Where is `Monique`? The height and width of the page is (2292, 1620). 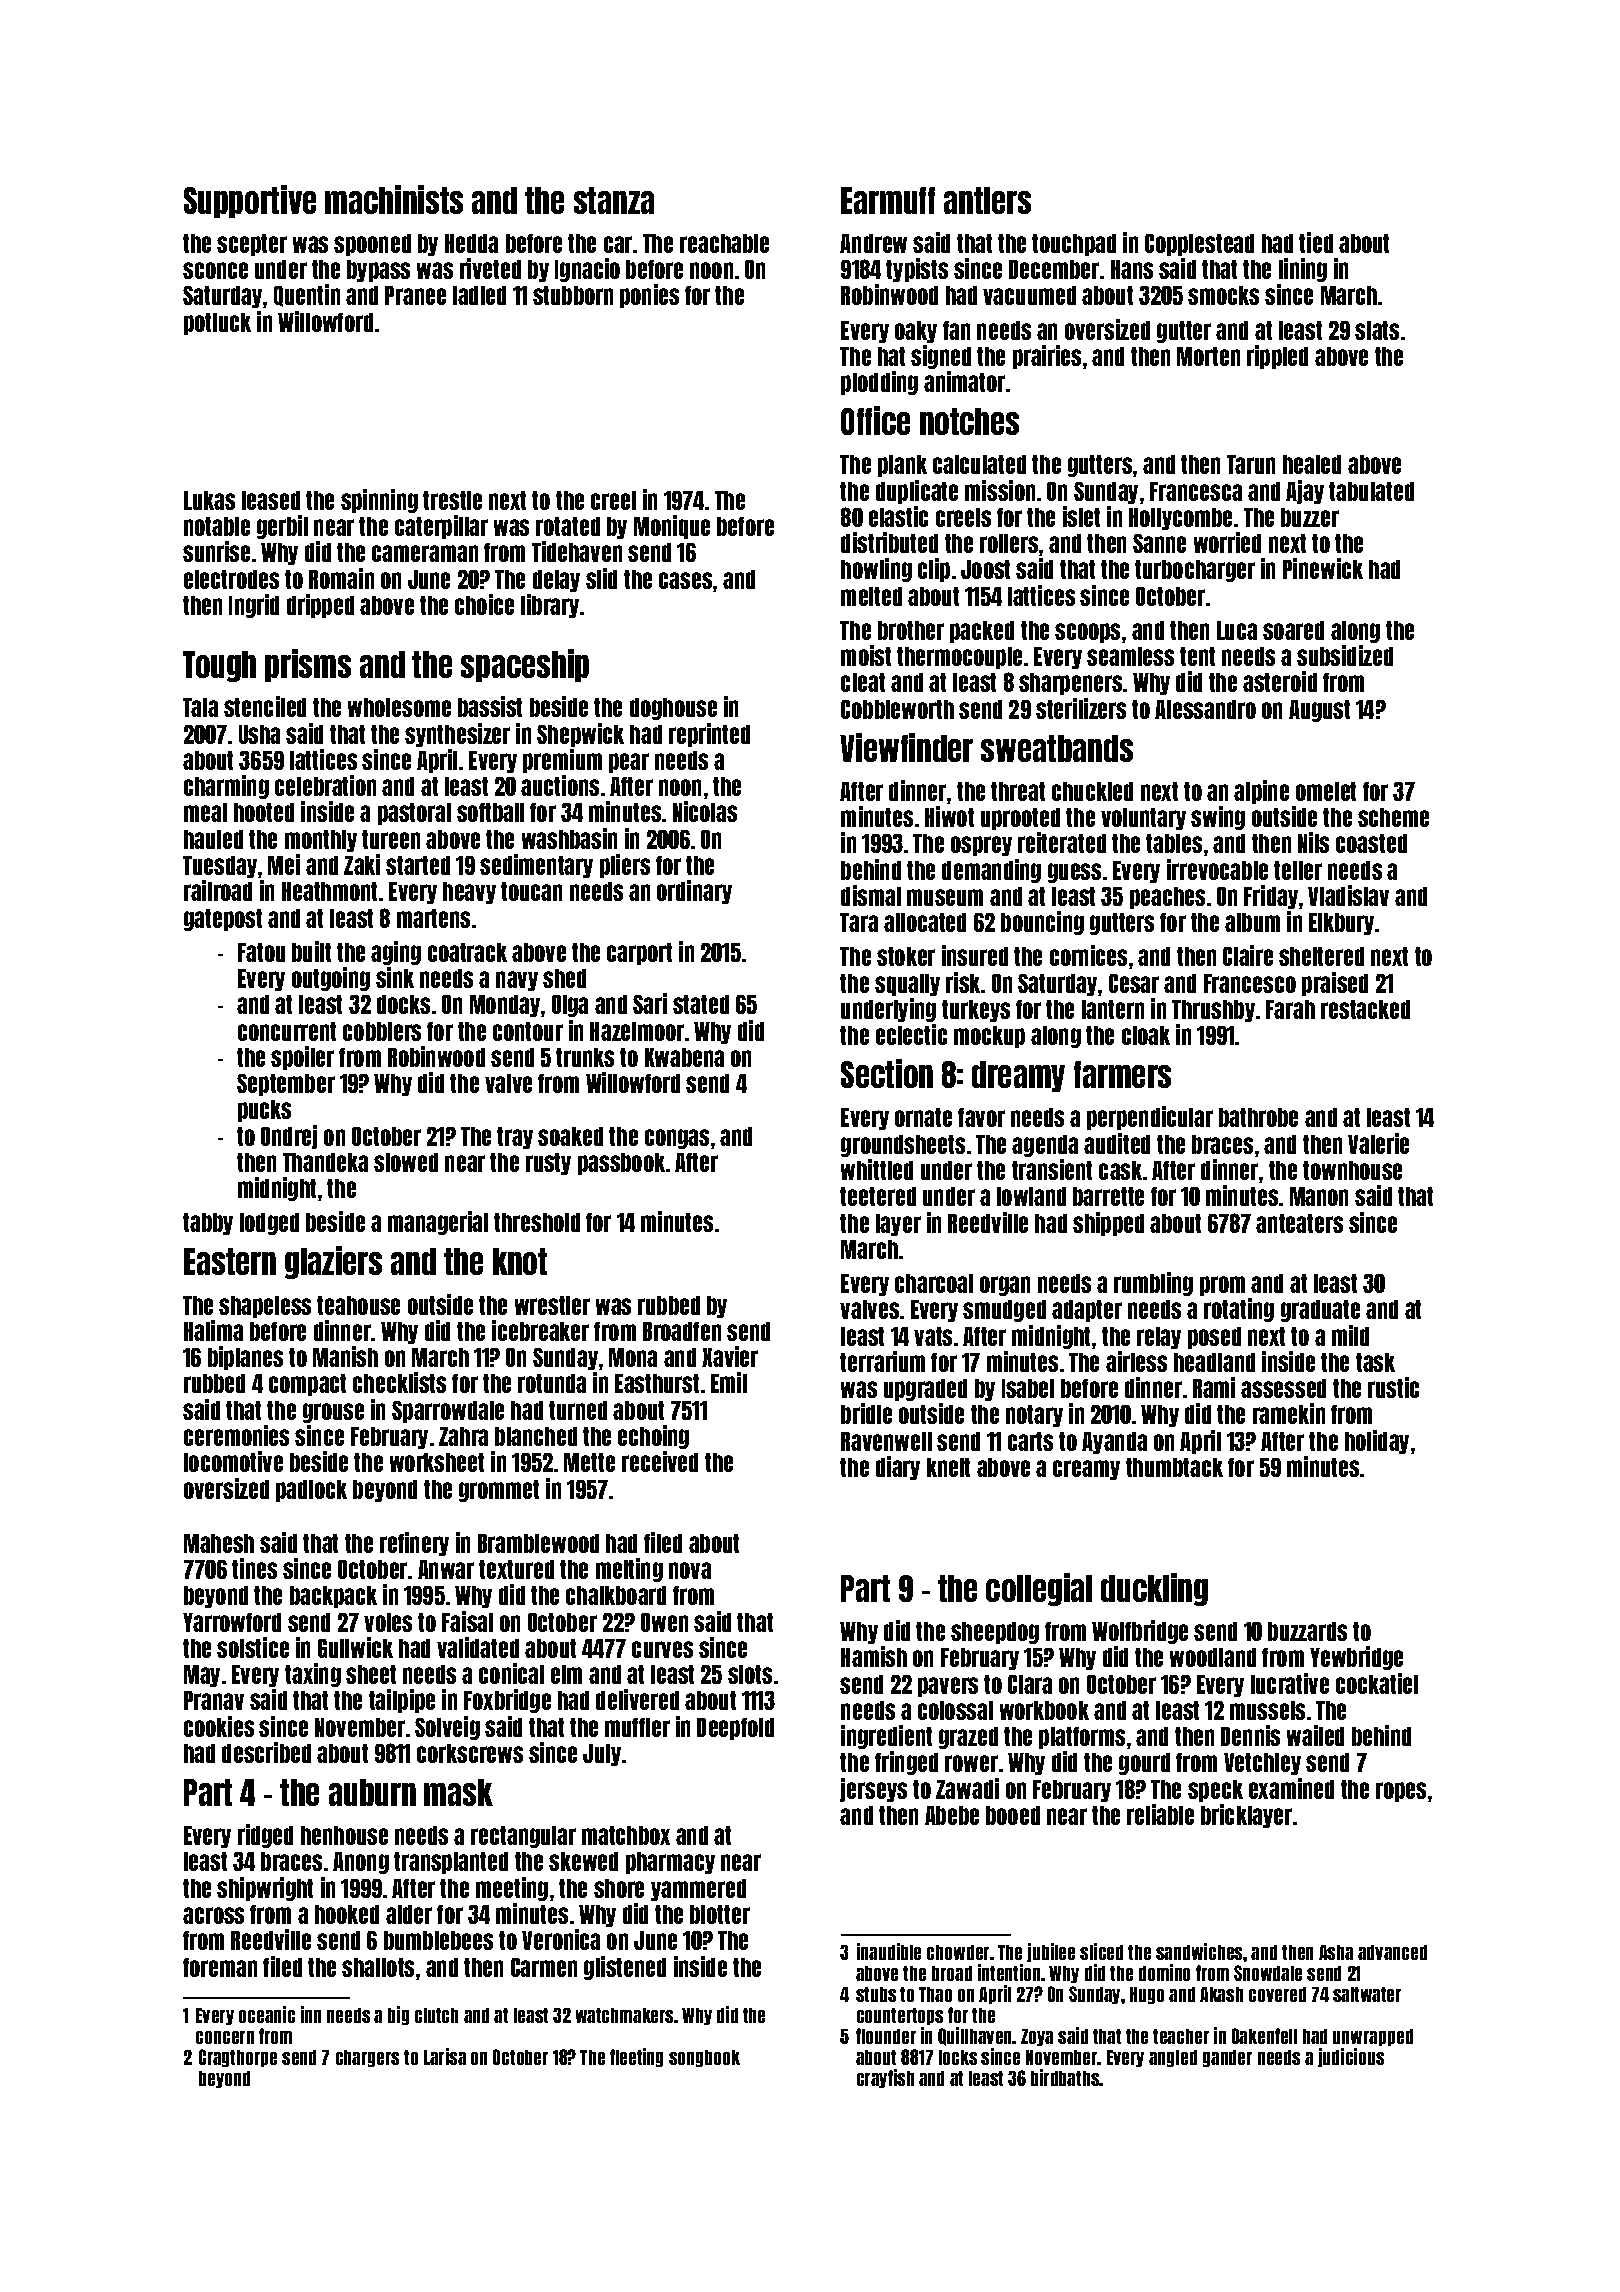
Monique is located at coordinates (672, 527).
